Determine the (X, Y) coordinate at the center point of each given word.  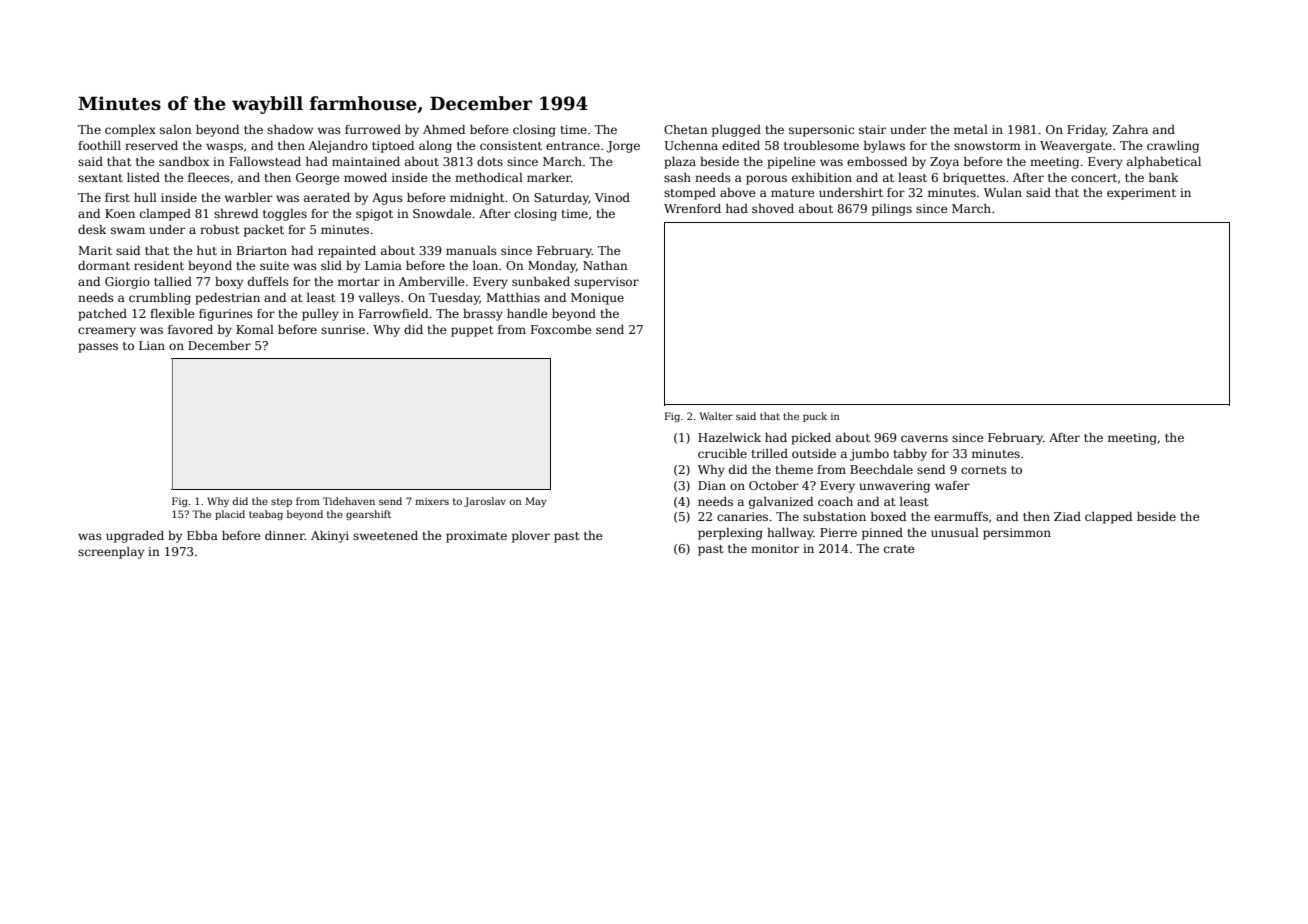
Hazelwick (729, 437)
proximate (476, 537)
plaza (680, 163)
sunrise (343, 329)
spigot (374, 215)
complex (130, 131)
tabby (910, 455)
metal (971, 129)
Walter (716, 416)
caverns (924, 438)
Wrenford (692, 208)
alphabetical (1164, 163)
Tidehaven (349, 501)
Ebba (202, 535)
